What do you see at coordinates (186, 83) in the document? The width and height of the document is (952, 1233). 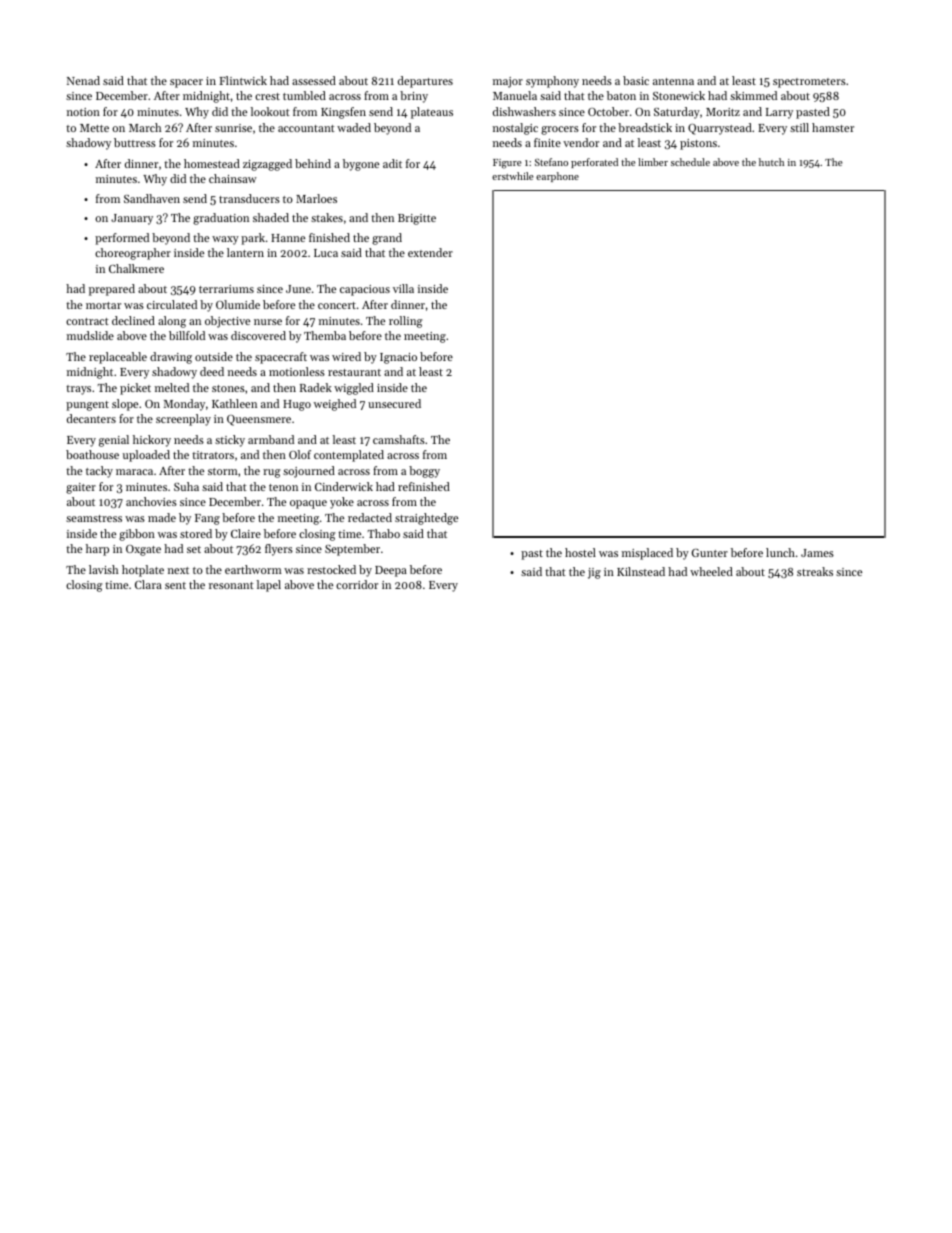 I see `spacer` at bounding box center [186, 83].
